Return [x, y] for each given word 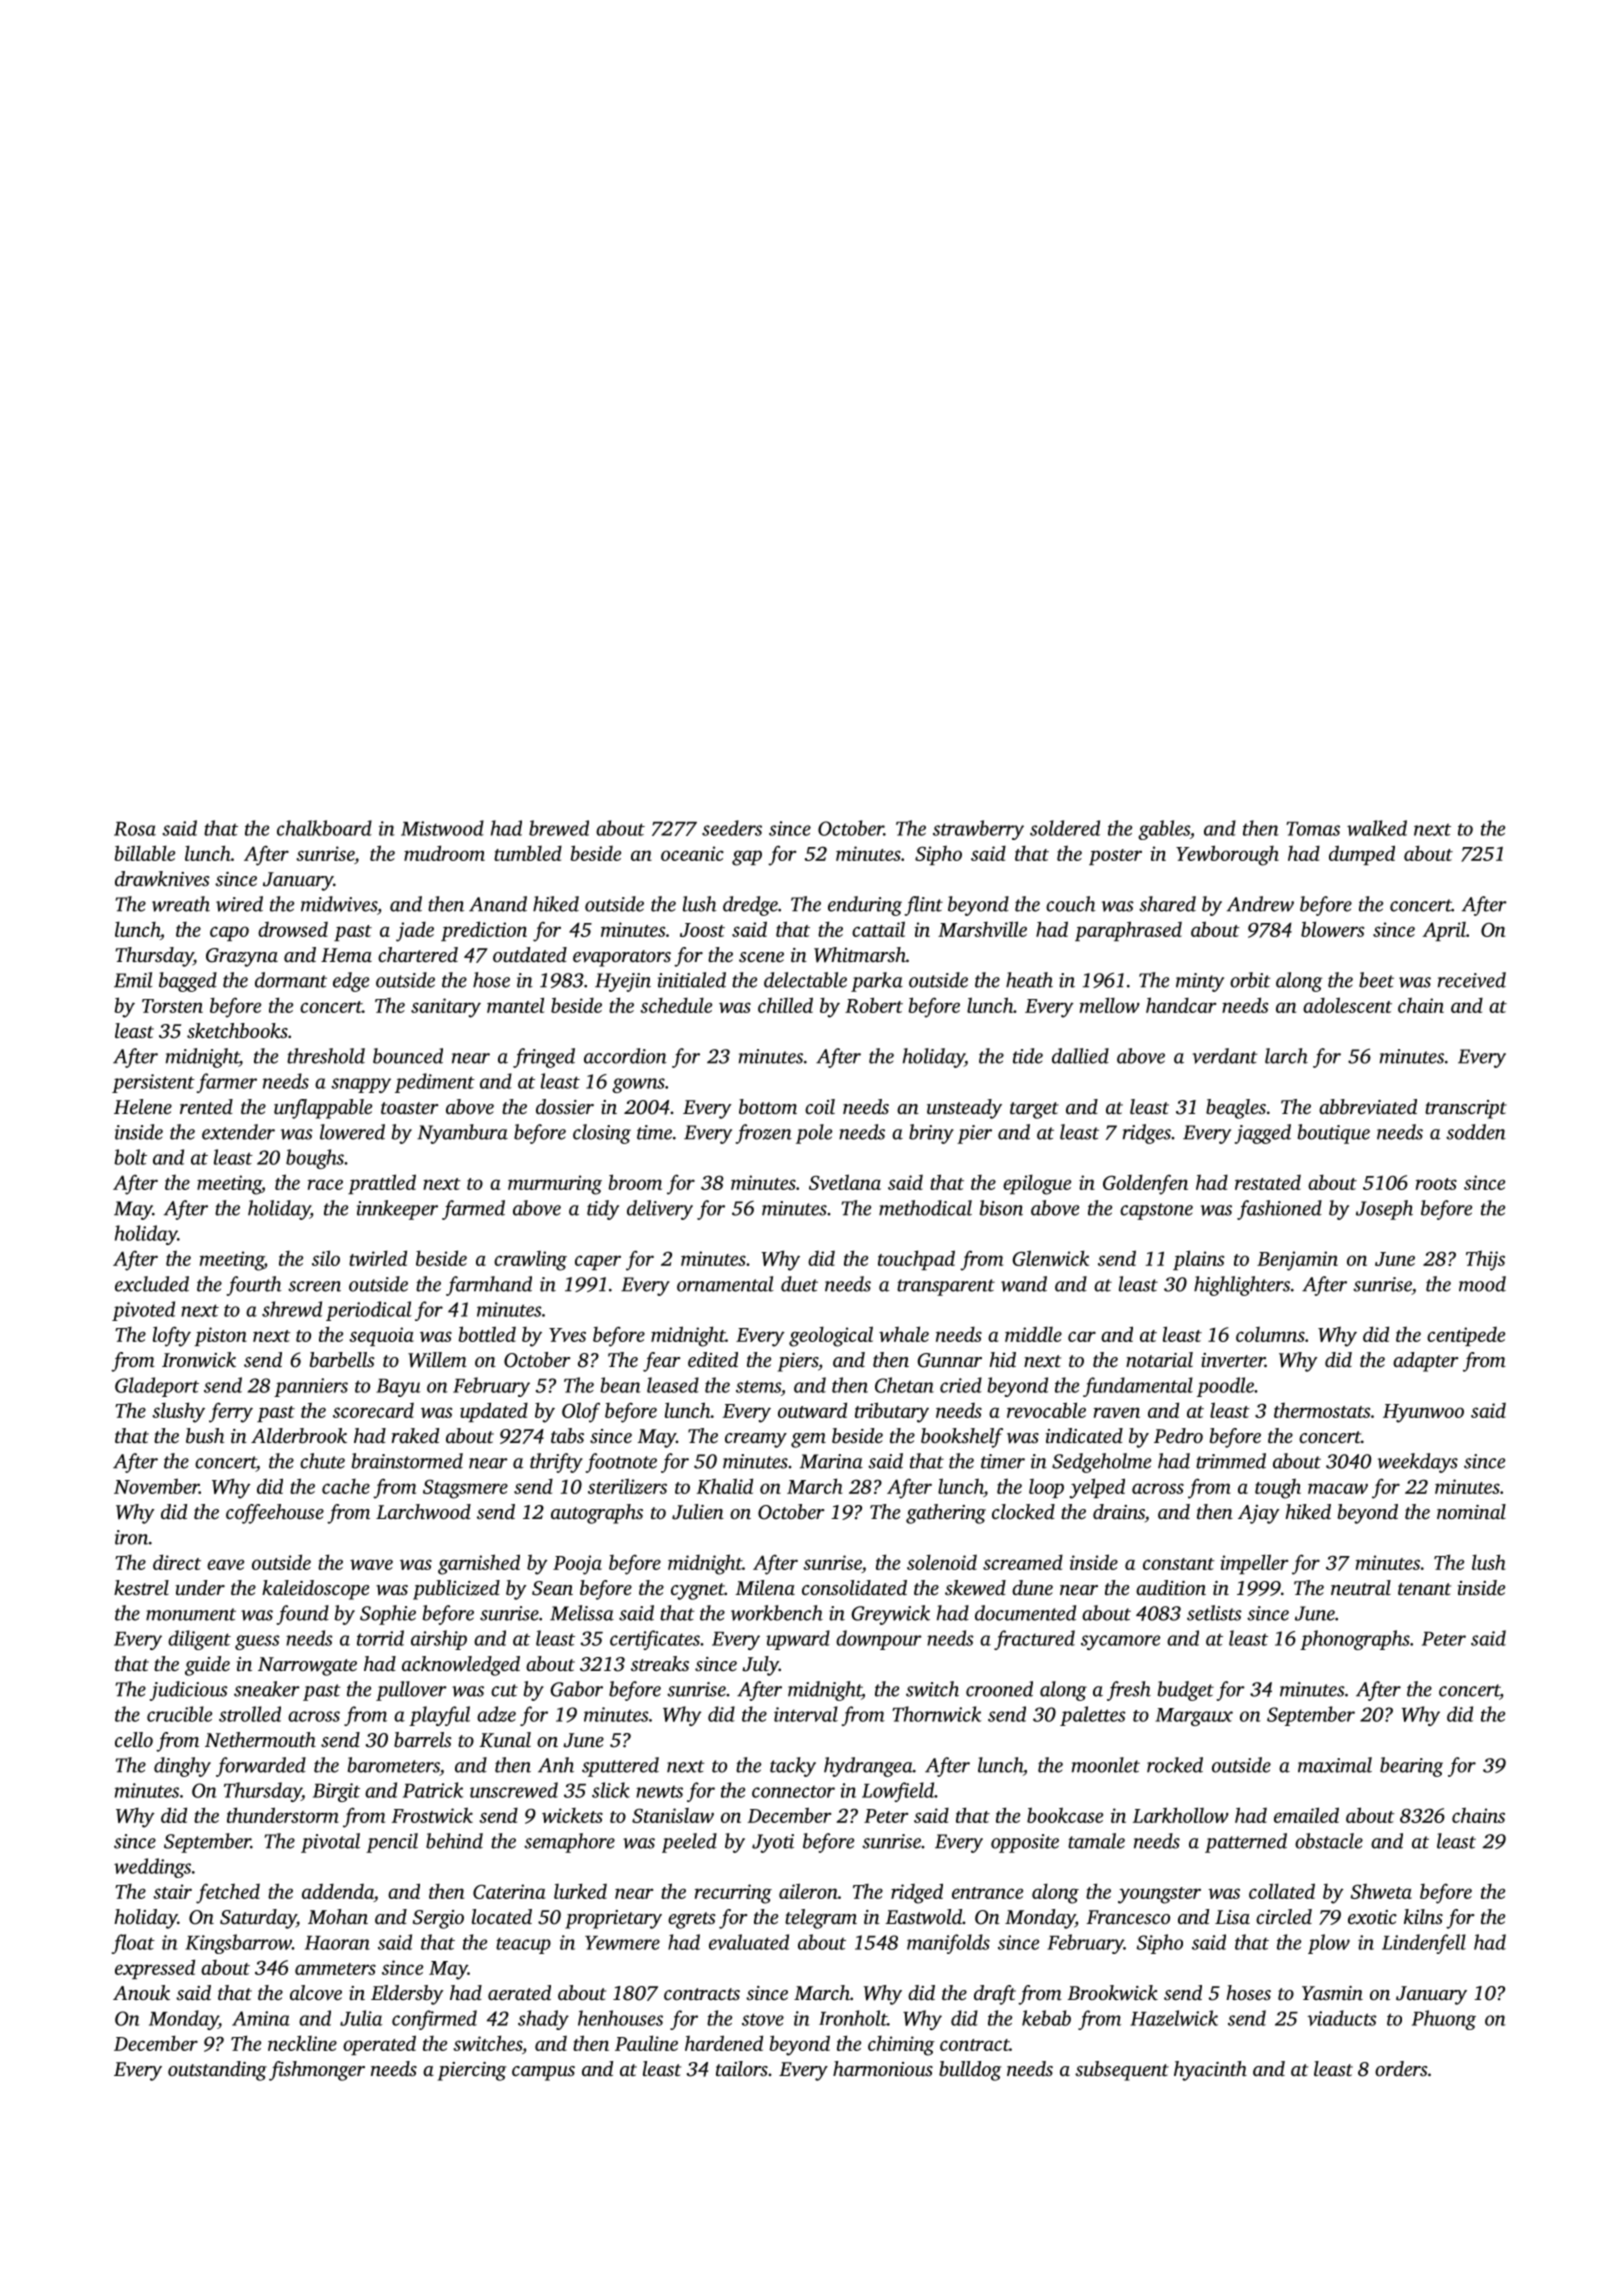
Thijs [1485, 1260]
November [156, 1486]
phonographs [1355, 1640]
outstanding [217, 2071]
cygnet [698, 1591]
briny [931, 1134]
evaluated [749, 1942]
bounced [408, 1056]
